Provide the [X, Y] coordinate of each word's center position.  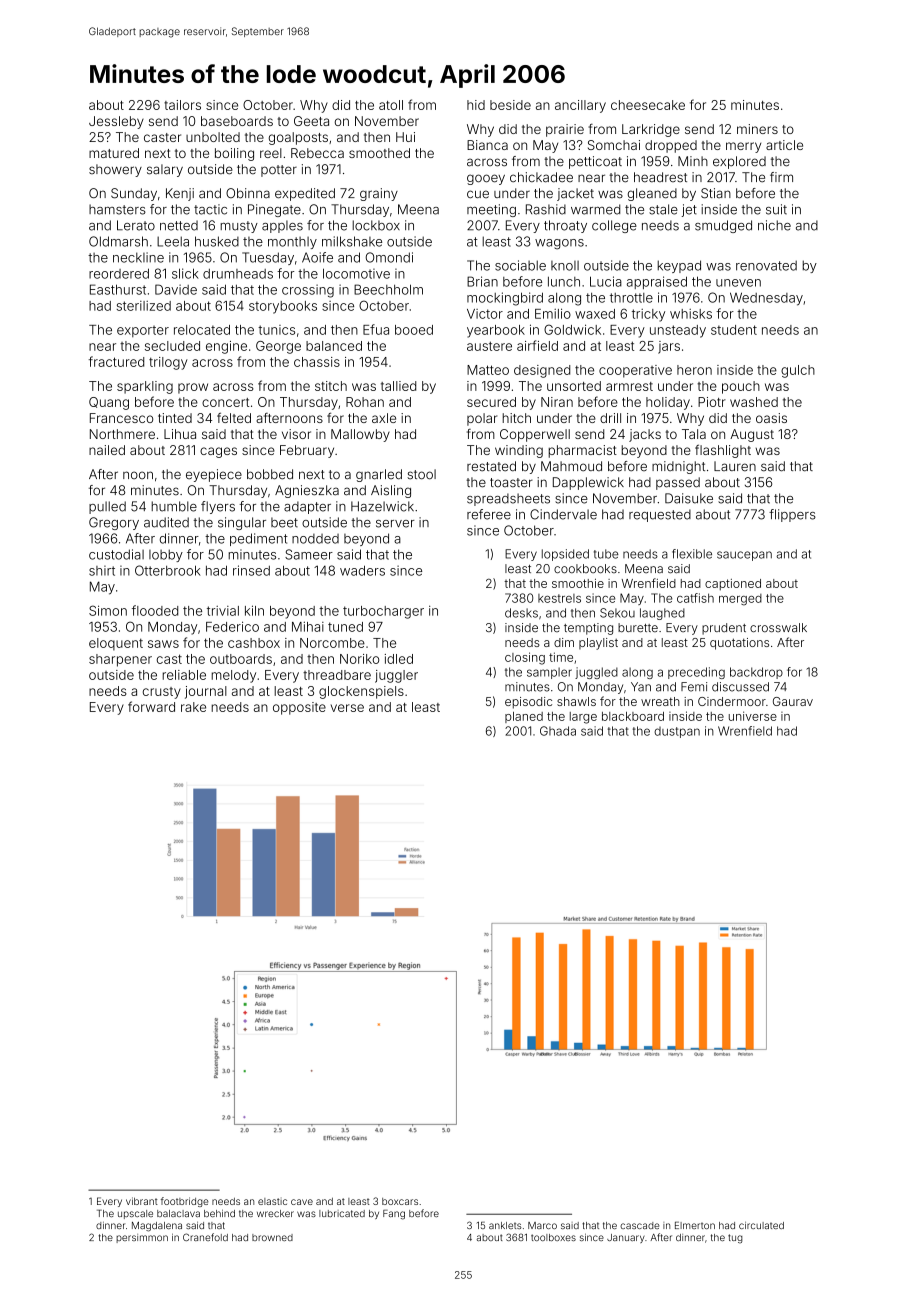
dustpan [677, 732]
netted [179, 225]
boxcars [400, 1201]
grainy [379, 194]
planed [524, 717]
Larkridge [651, 130]
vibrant [142, 1201]
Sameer [309, 554]
